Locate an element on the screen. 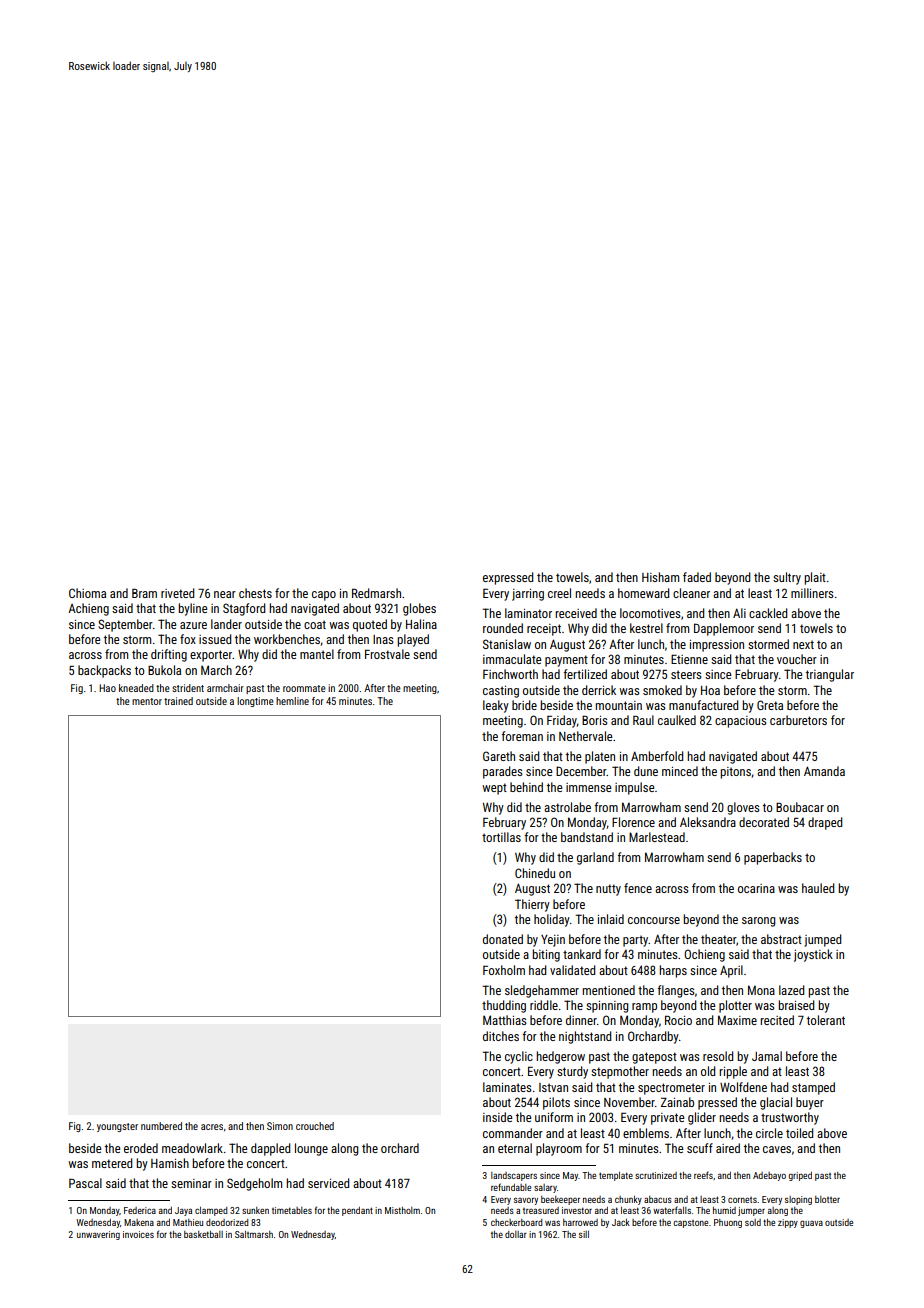 The width and height of the screenshot is (924, 1308). youngster is located at coordinates (117, 1127).
